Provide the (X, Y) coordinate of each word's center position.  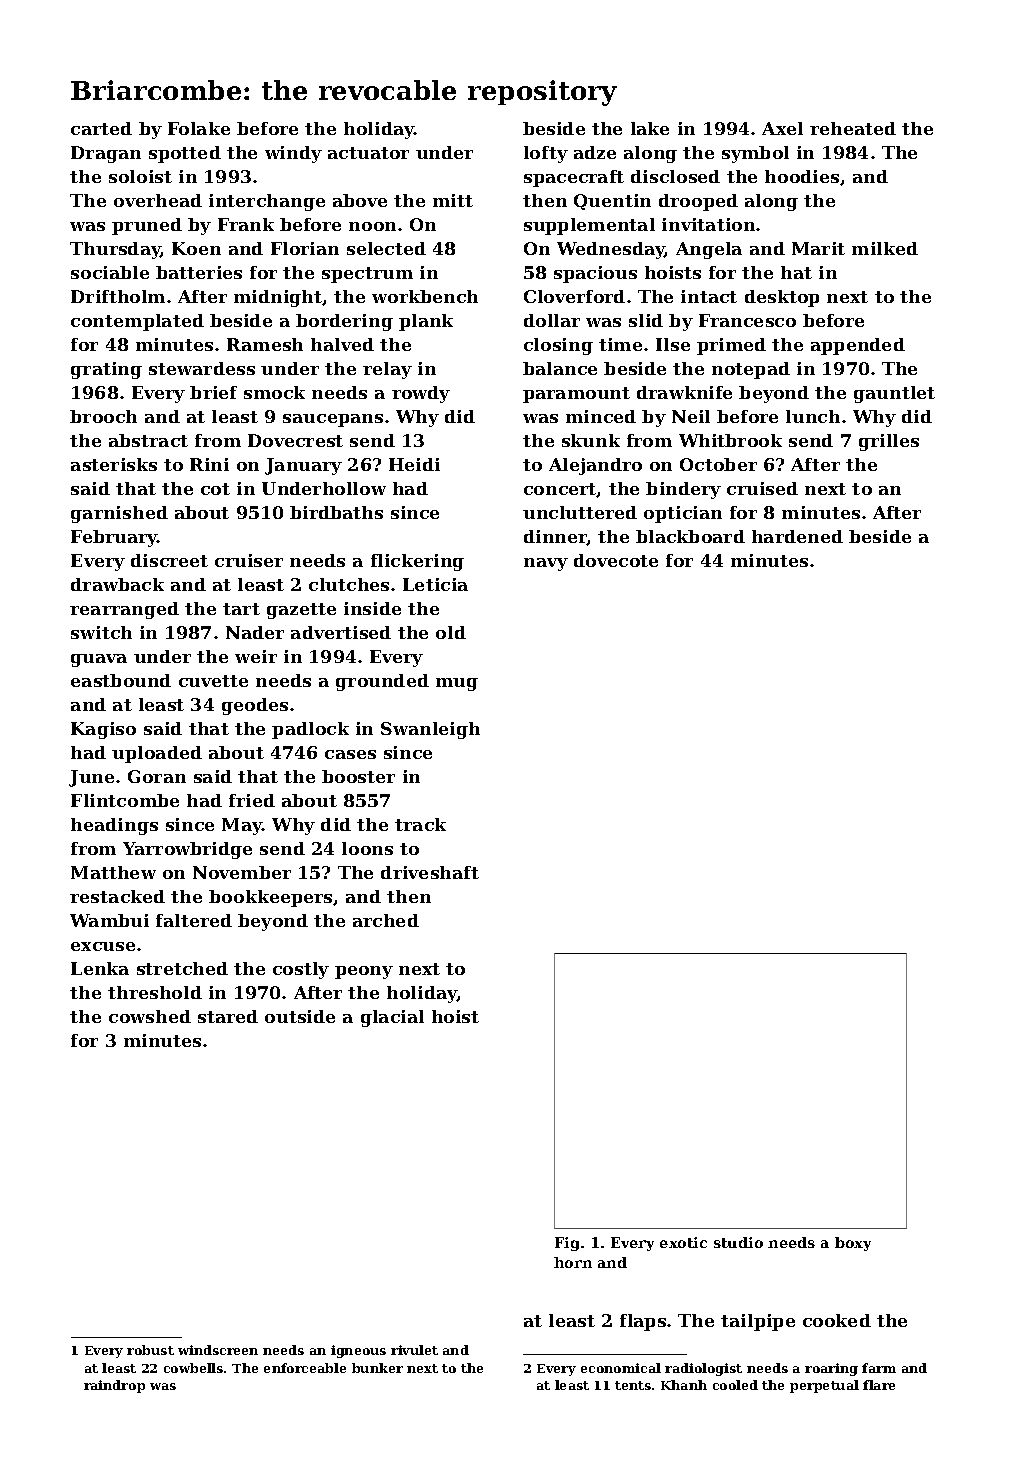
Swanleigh (430, 730)
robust (150, 1350)
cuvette (213, 681)
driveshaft (430, 872)
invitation (708, 224)
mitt (453, 200)
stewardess (202, 368)
